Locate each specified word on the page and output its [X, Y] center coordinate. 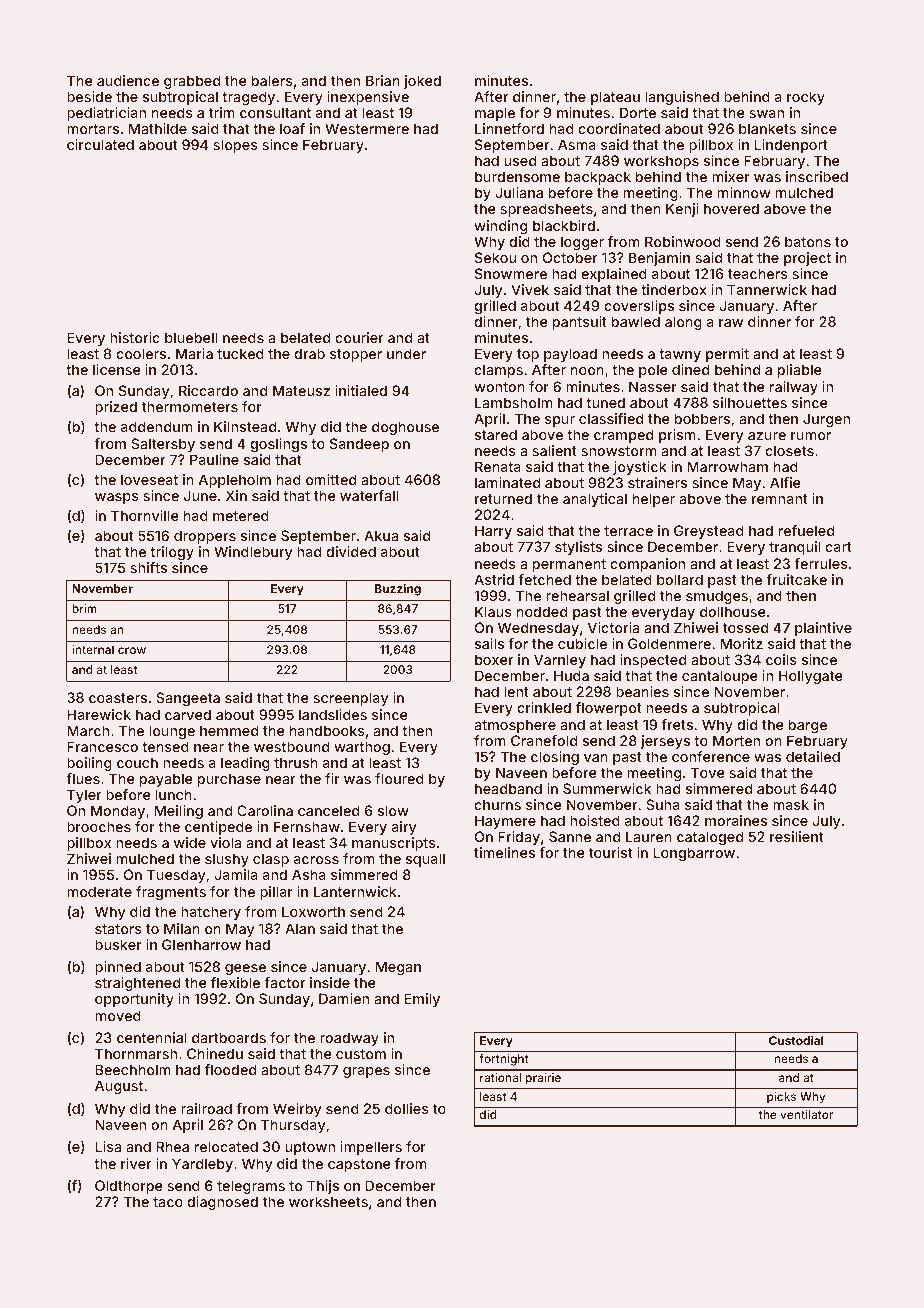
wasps [117, 498]
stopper [356, 355]
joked [422, 82]
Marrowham [727, 466]
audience [128, 80]
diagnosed [222, 1203]
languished [682, 98]
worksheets [328, 1201]
